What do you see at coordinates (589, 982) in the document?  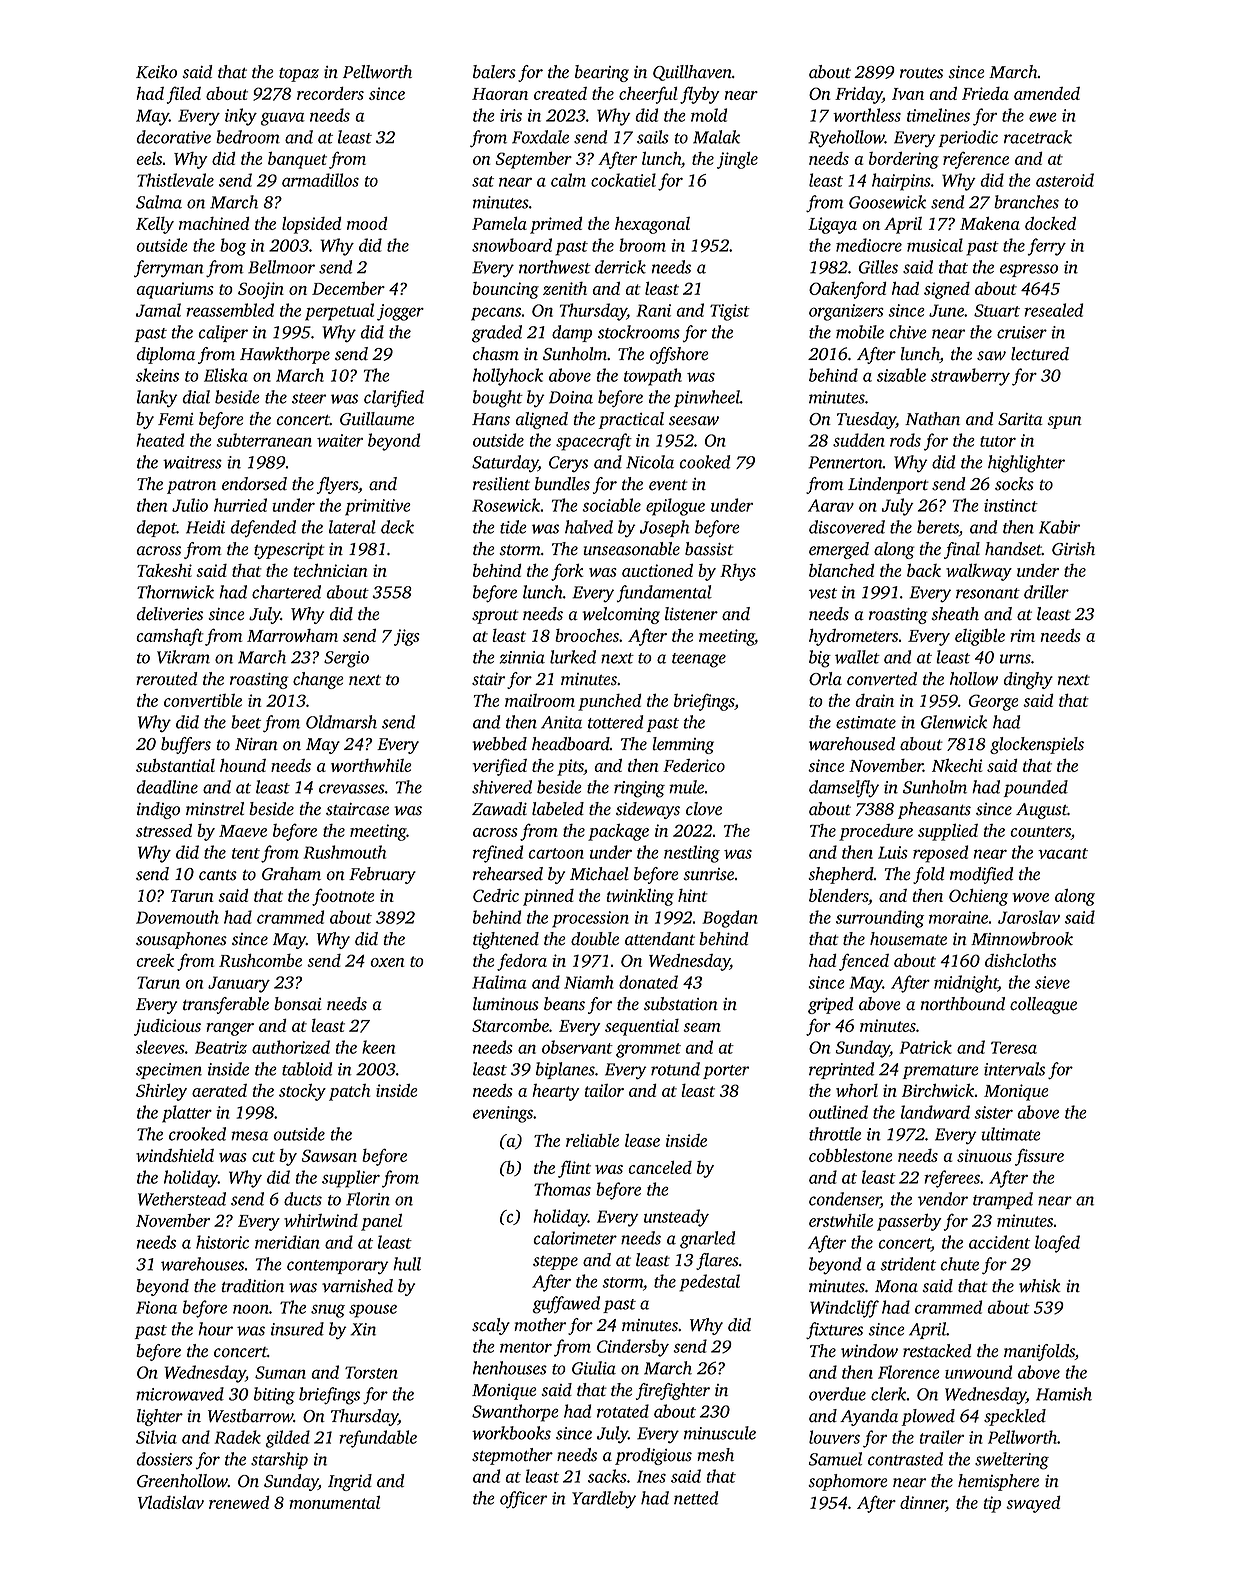 I see `Niamh` at bounding box center [589, 982].
